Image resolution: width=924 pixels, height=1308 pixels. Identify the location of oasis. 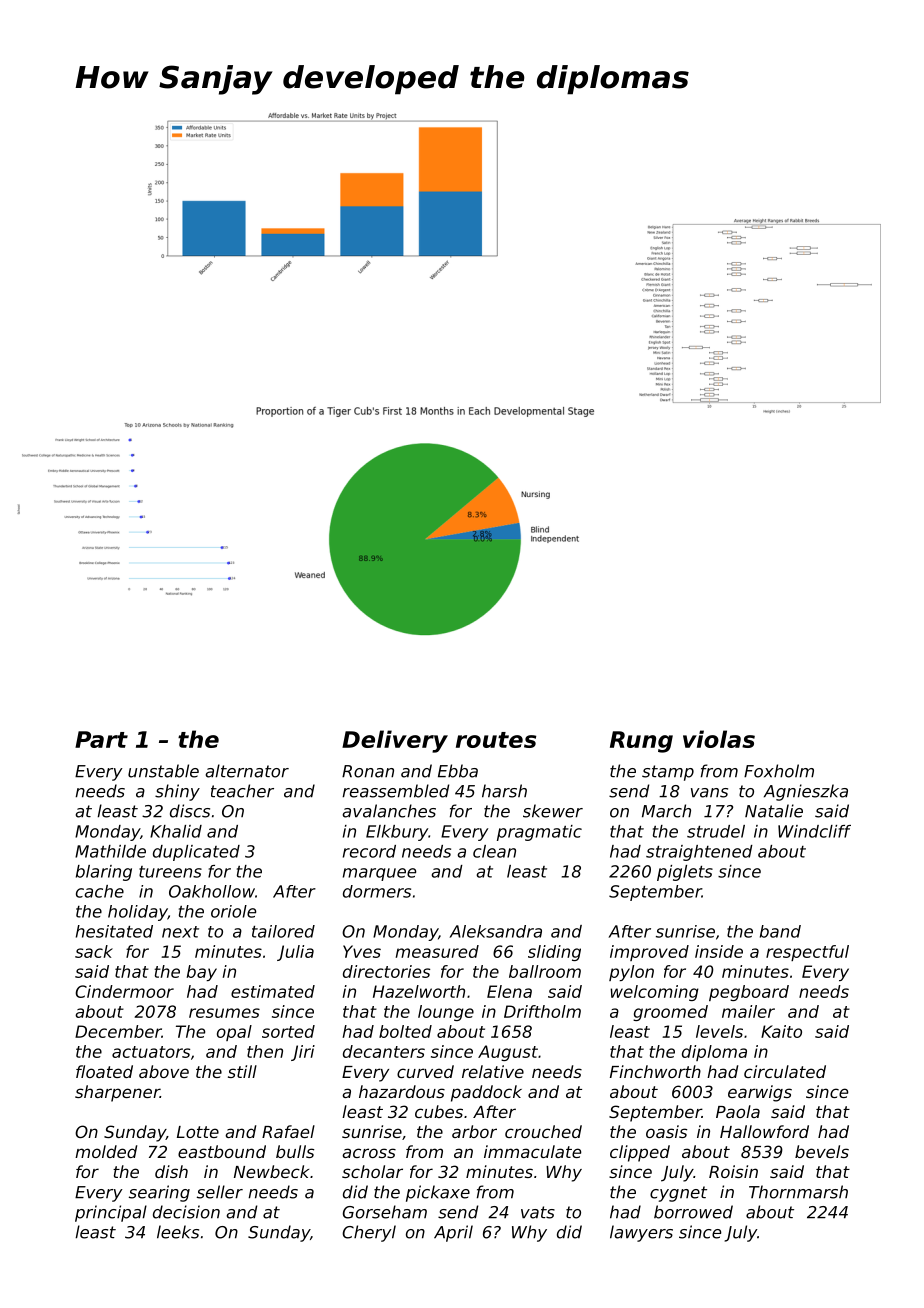
(666, 1131).
